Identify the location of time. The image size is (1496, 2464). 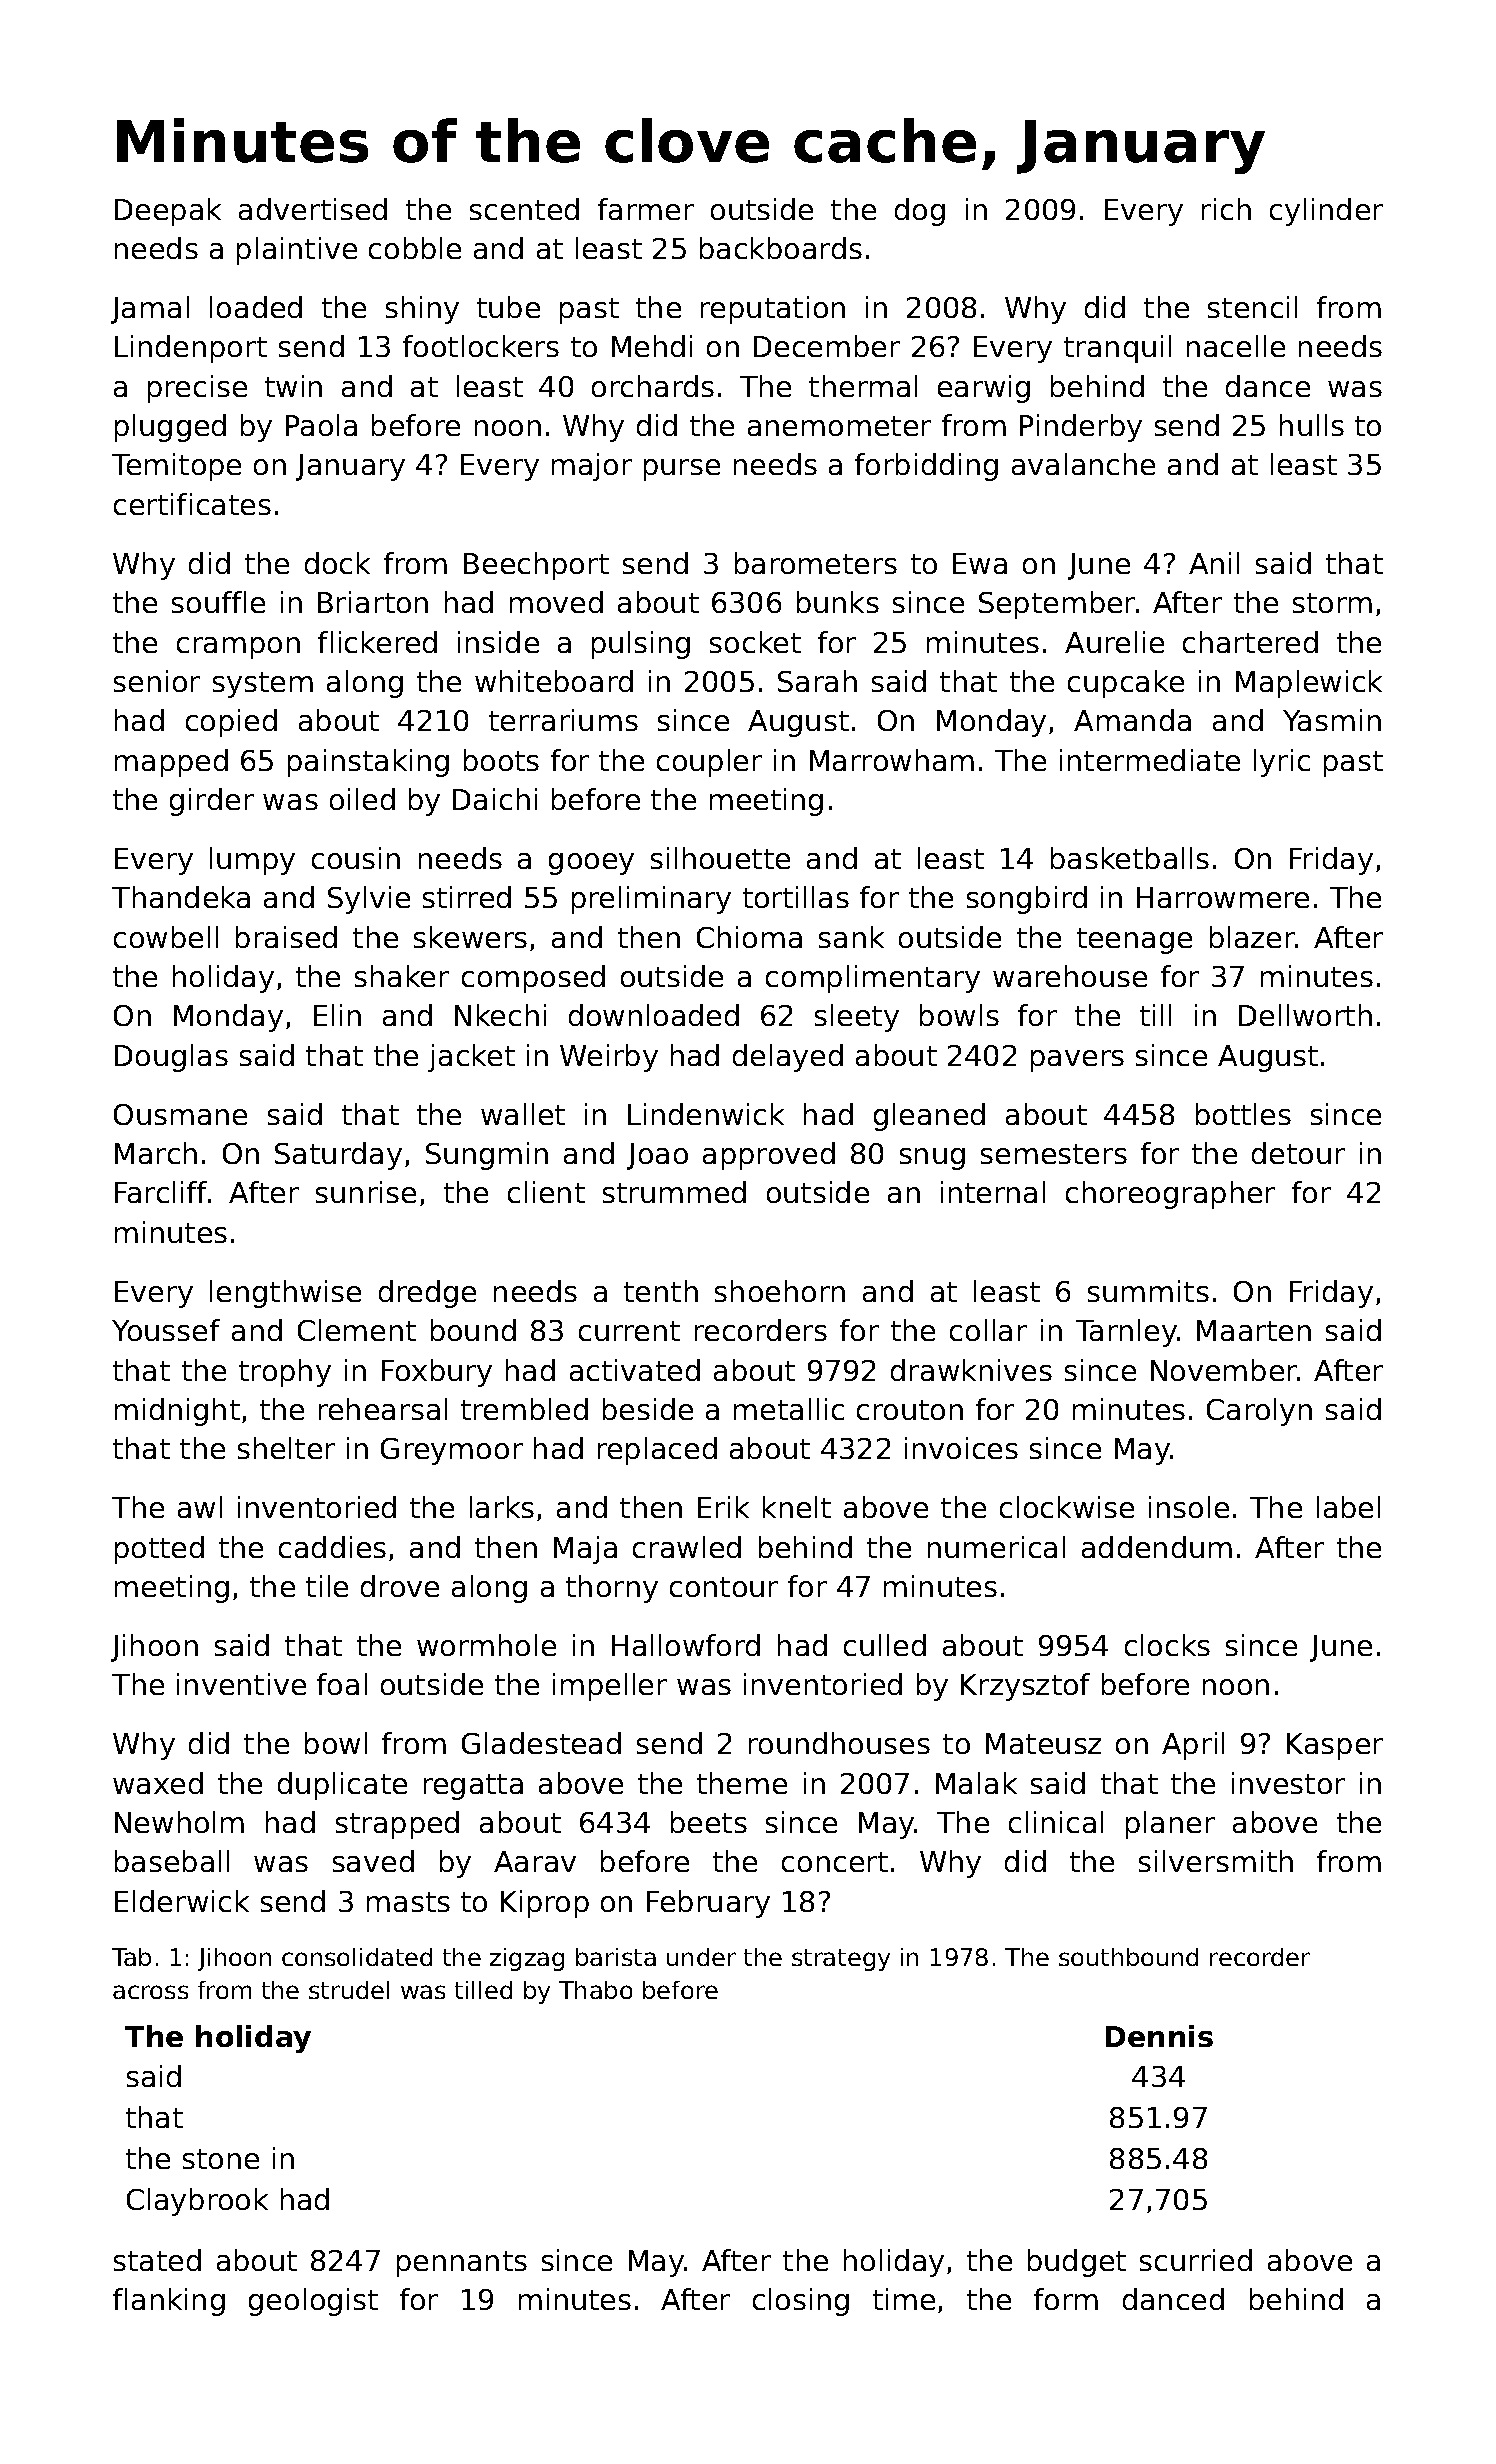
(904, 2299).
